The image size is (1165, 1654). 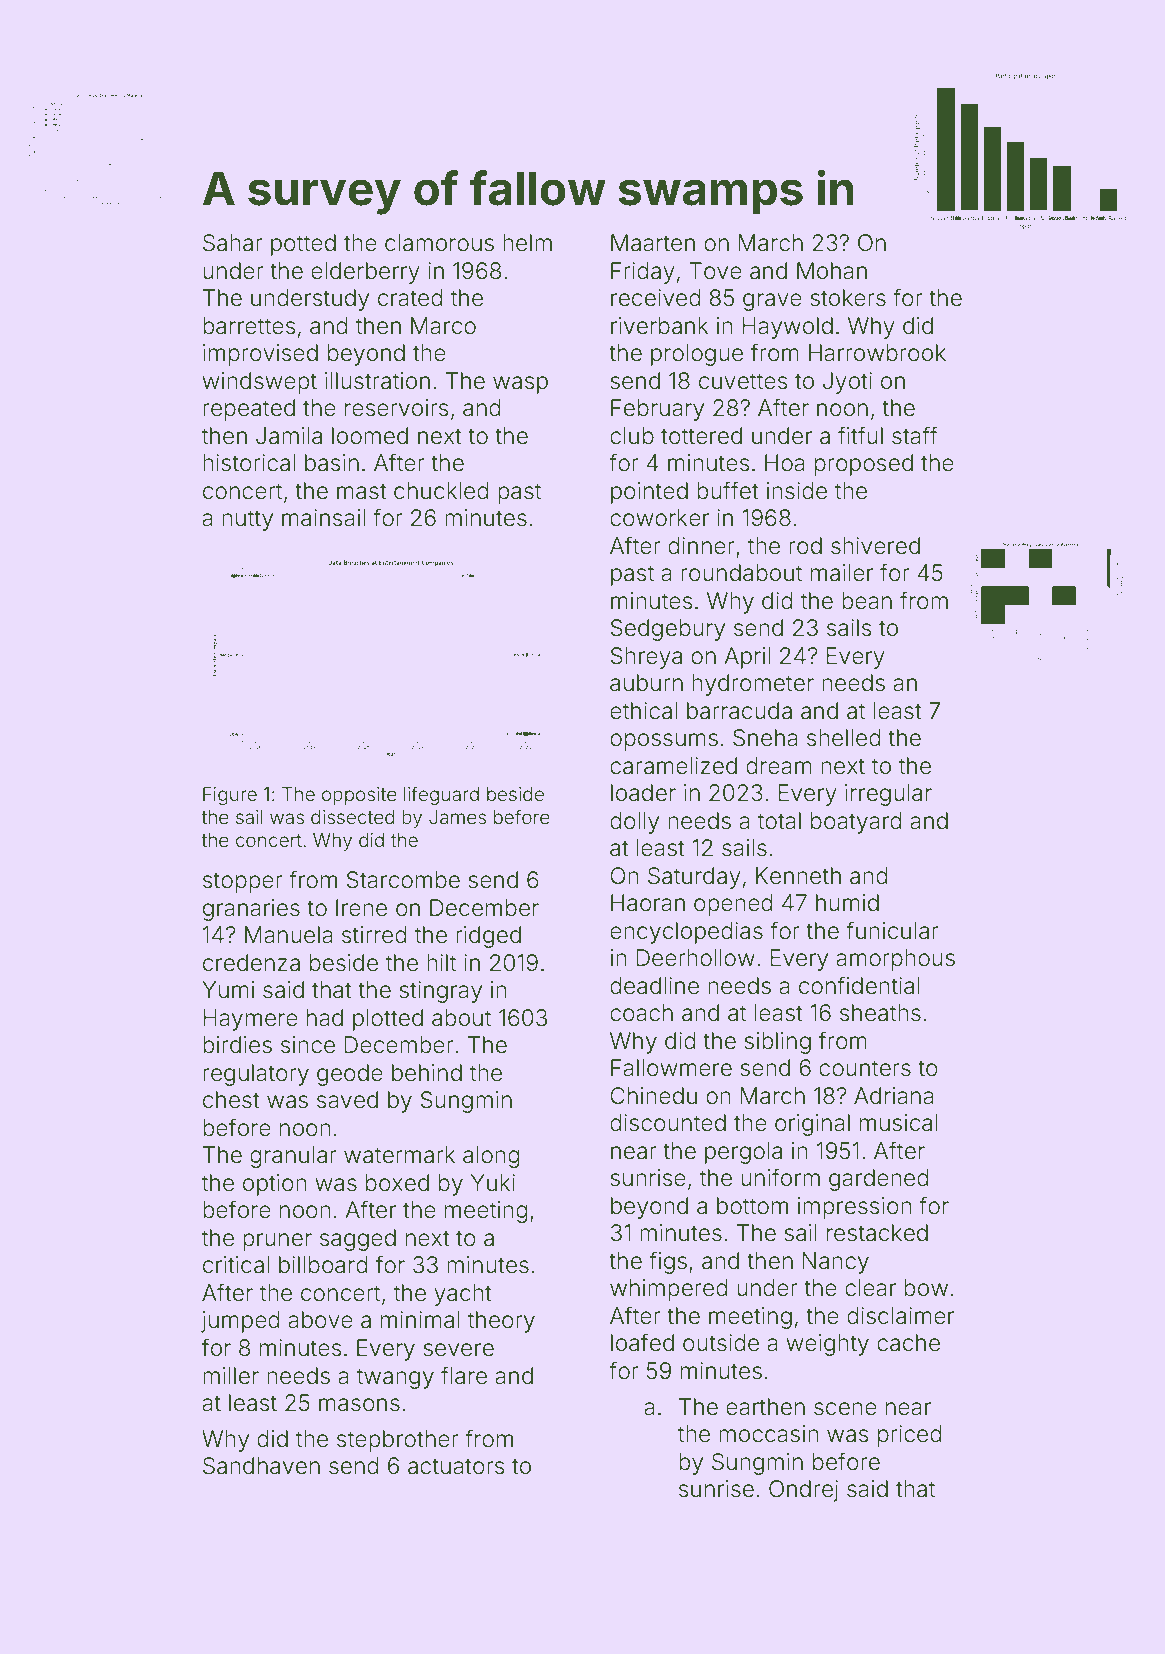 What do you see at coordinates (660, 326) in the screenshot?
I see `riverbank` at bounding box center [660, 326].
